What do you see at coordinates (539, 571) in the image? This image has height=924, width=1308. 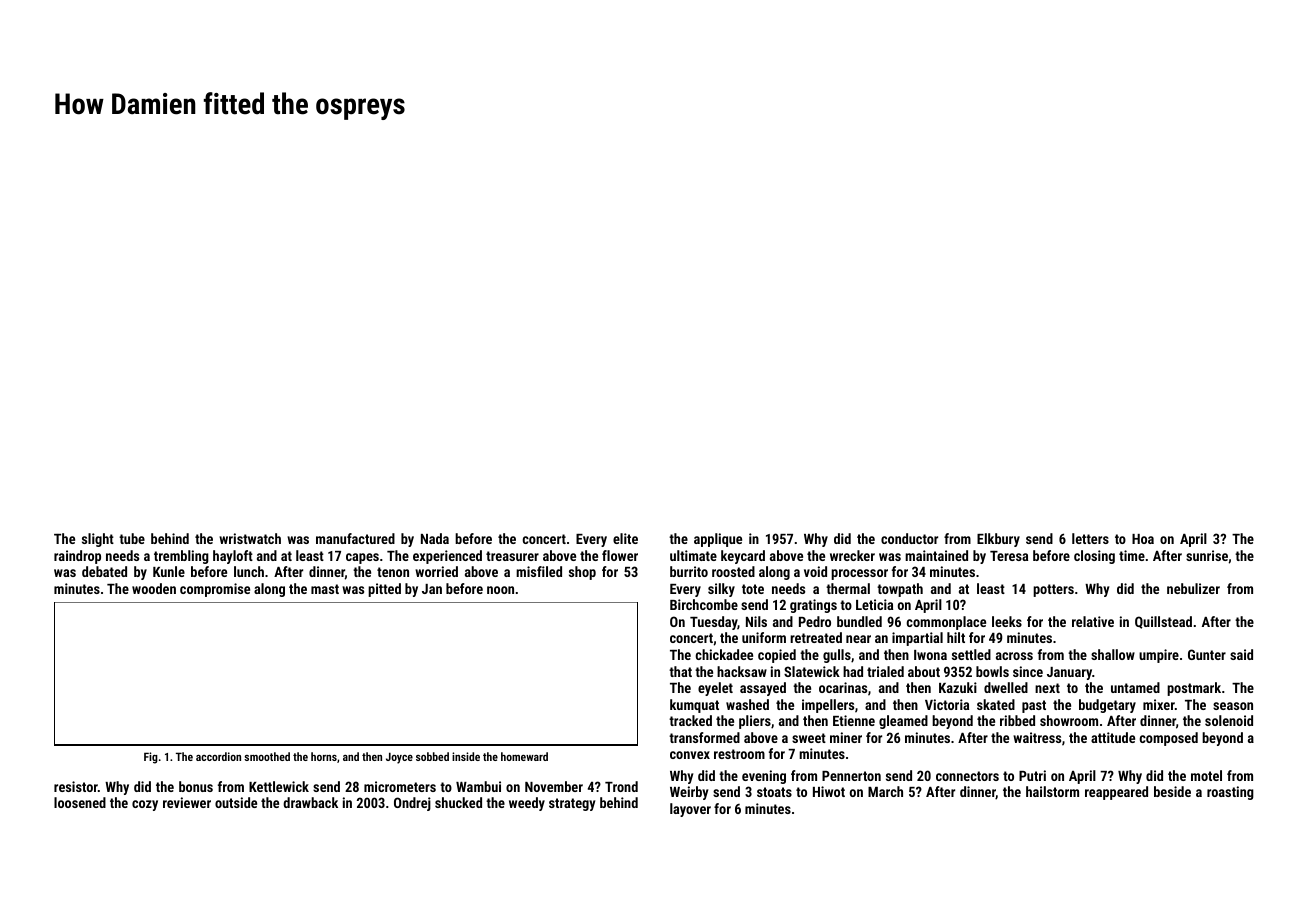 I see `misfiled` at bounding box center [539, 571].
